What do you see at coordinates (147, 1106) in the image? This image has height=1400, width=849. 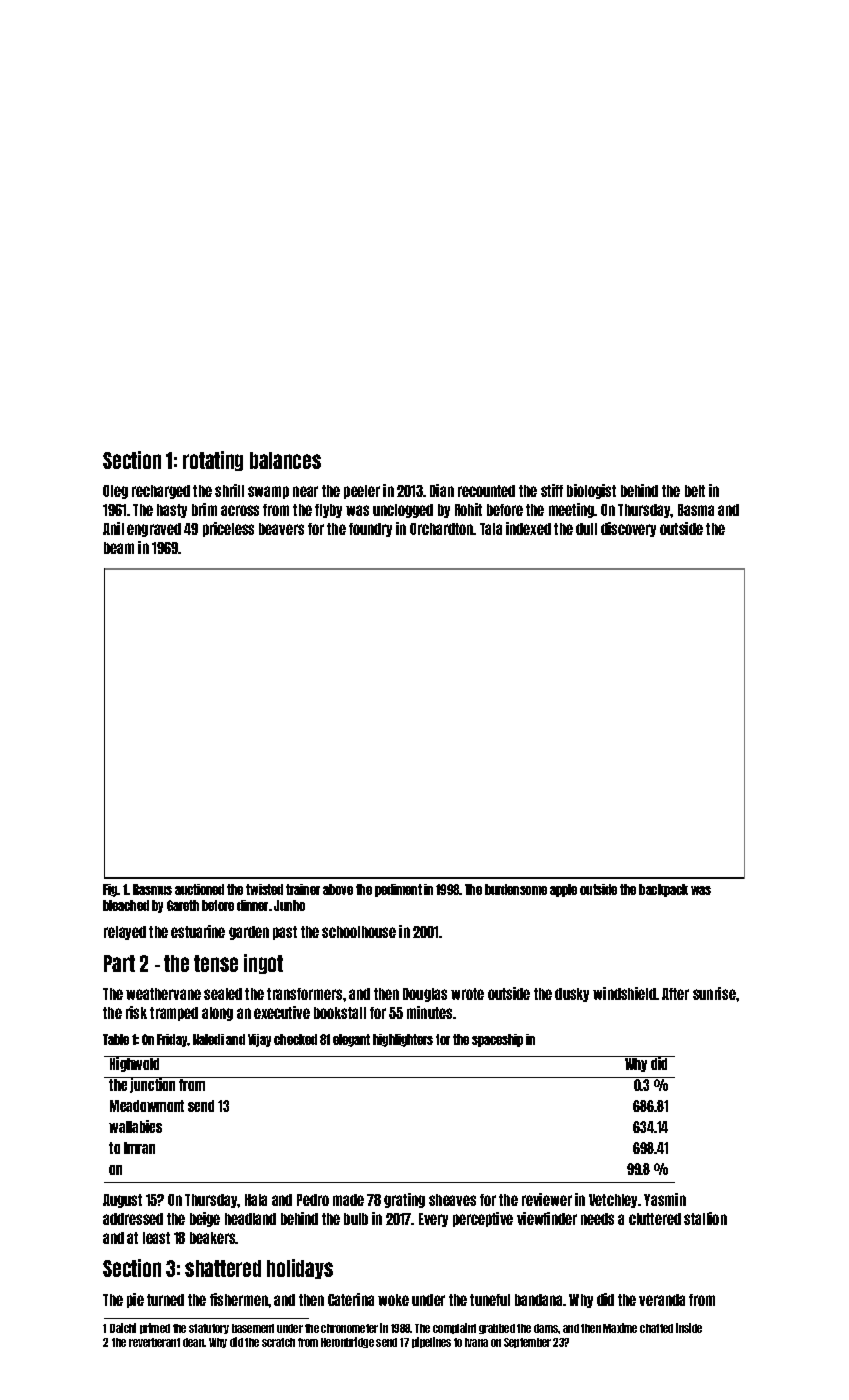 I see `Meadowmont` at bounding box center [147, 1106].
